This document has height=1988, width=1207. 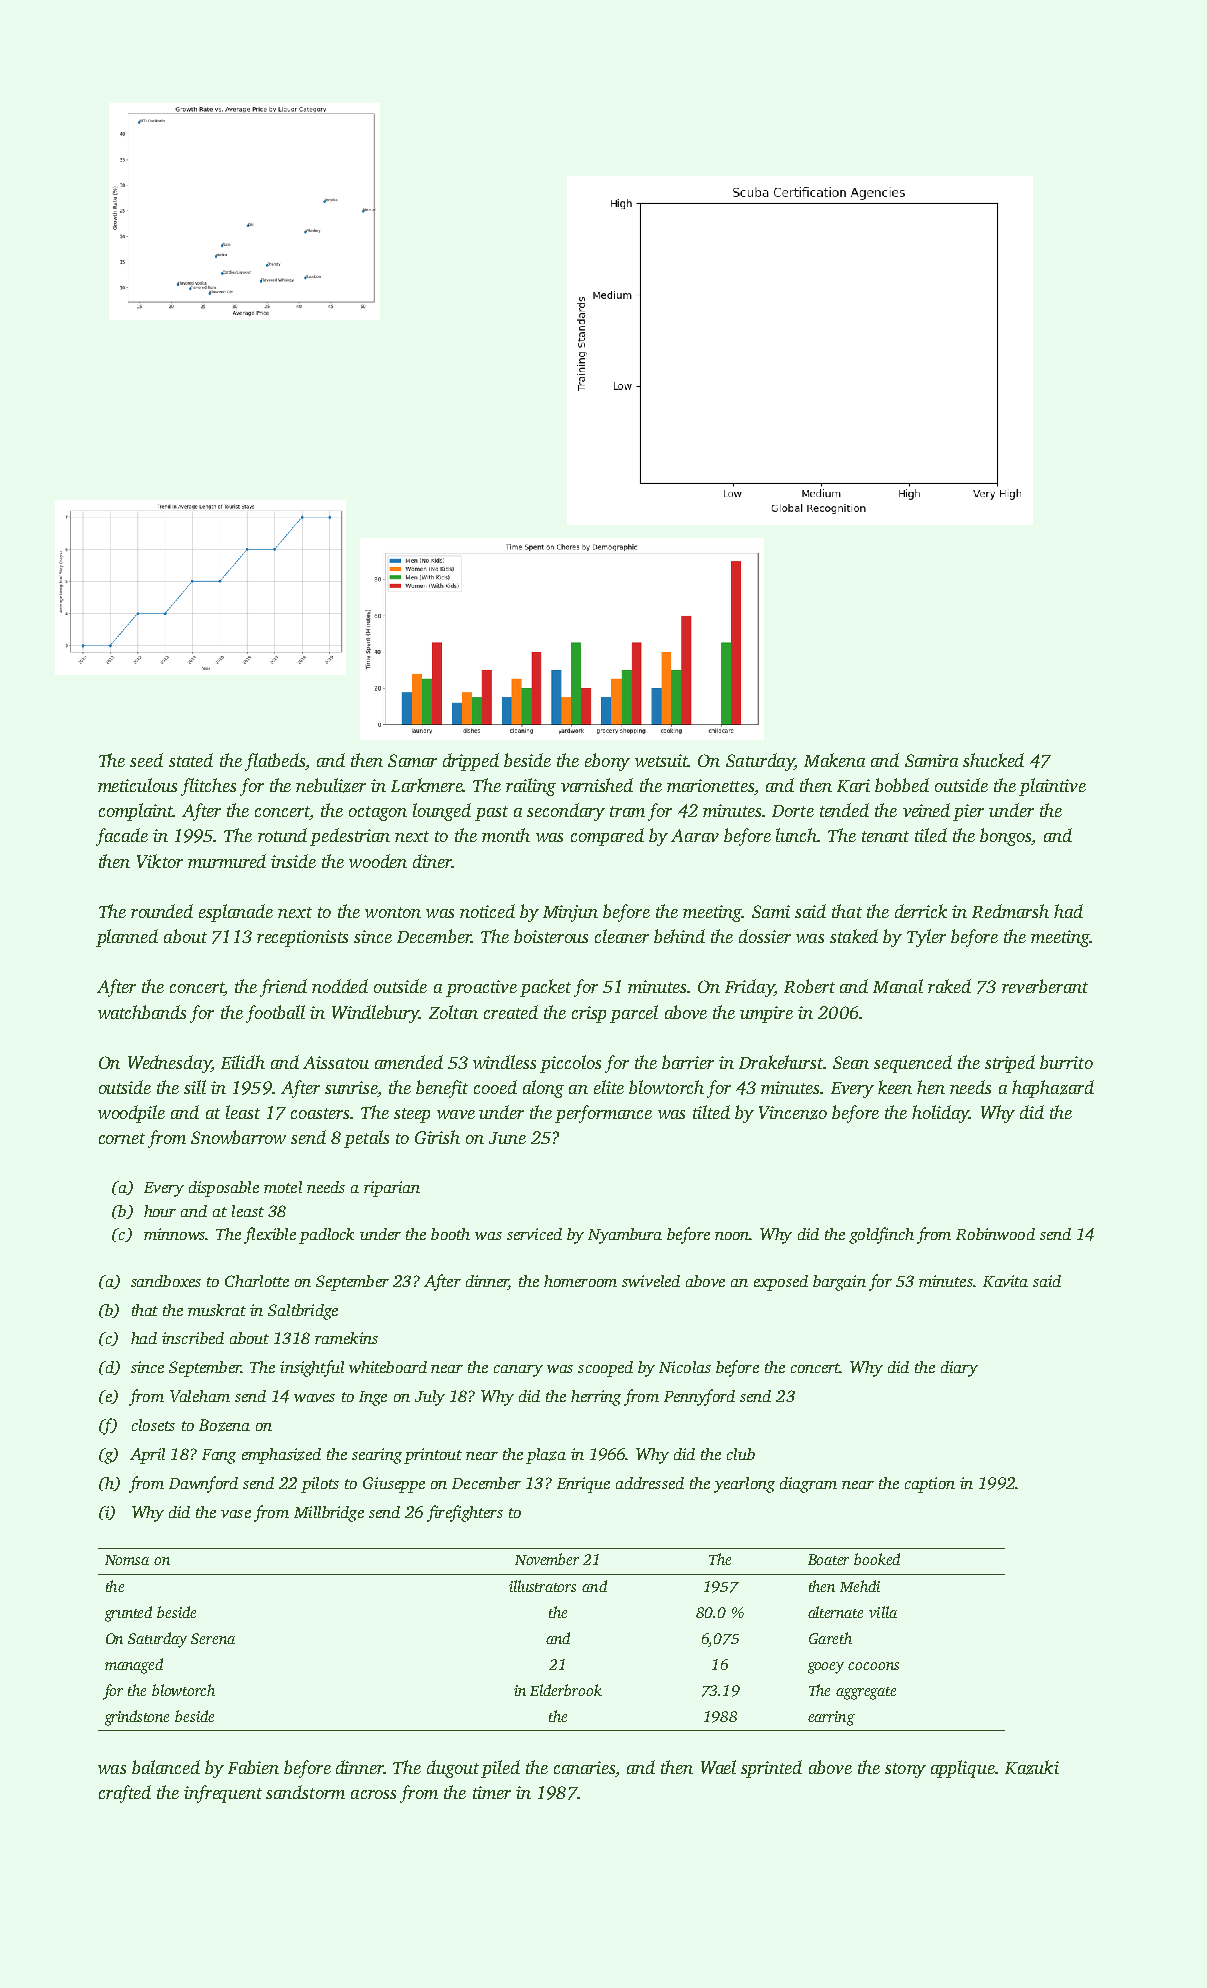 I want to click on Robert, so click(x=809, y=986).
